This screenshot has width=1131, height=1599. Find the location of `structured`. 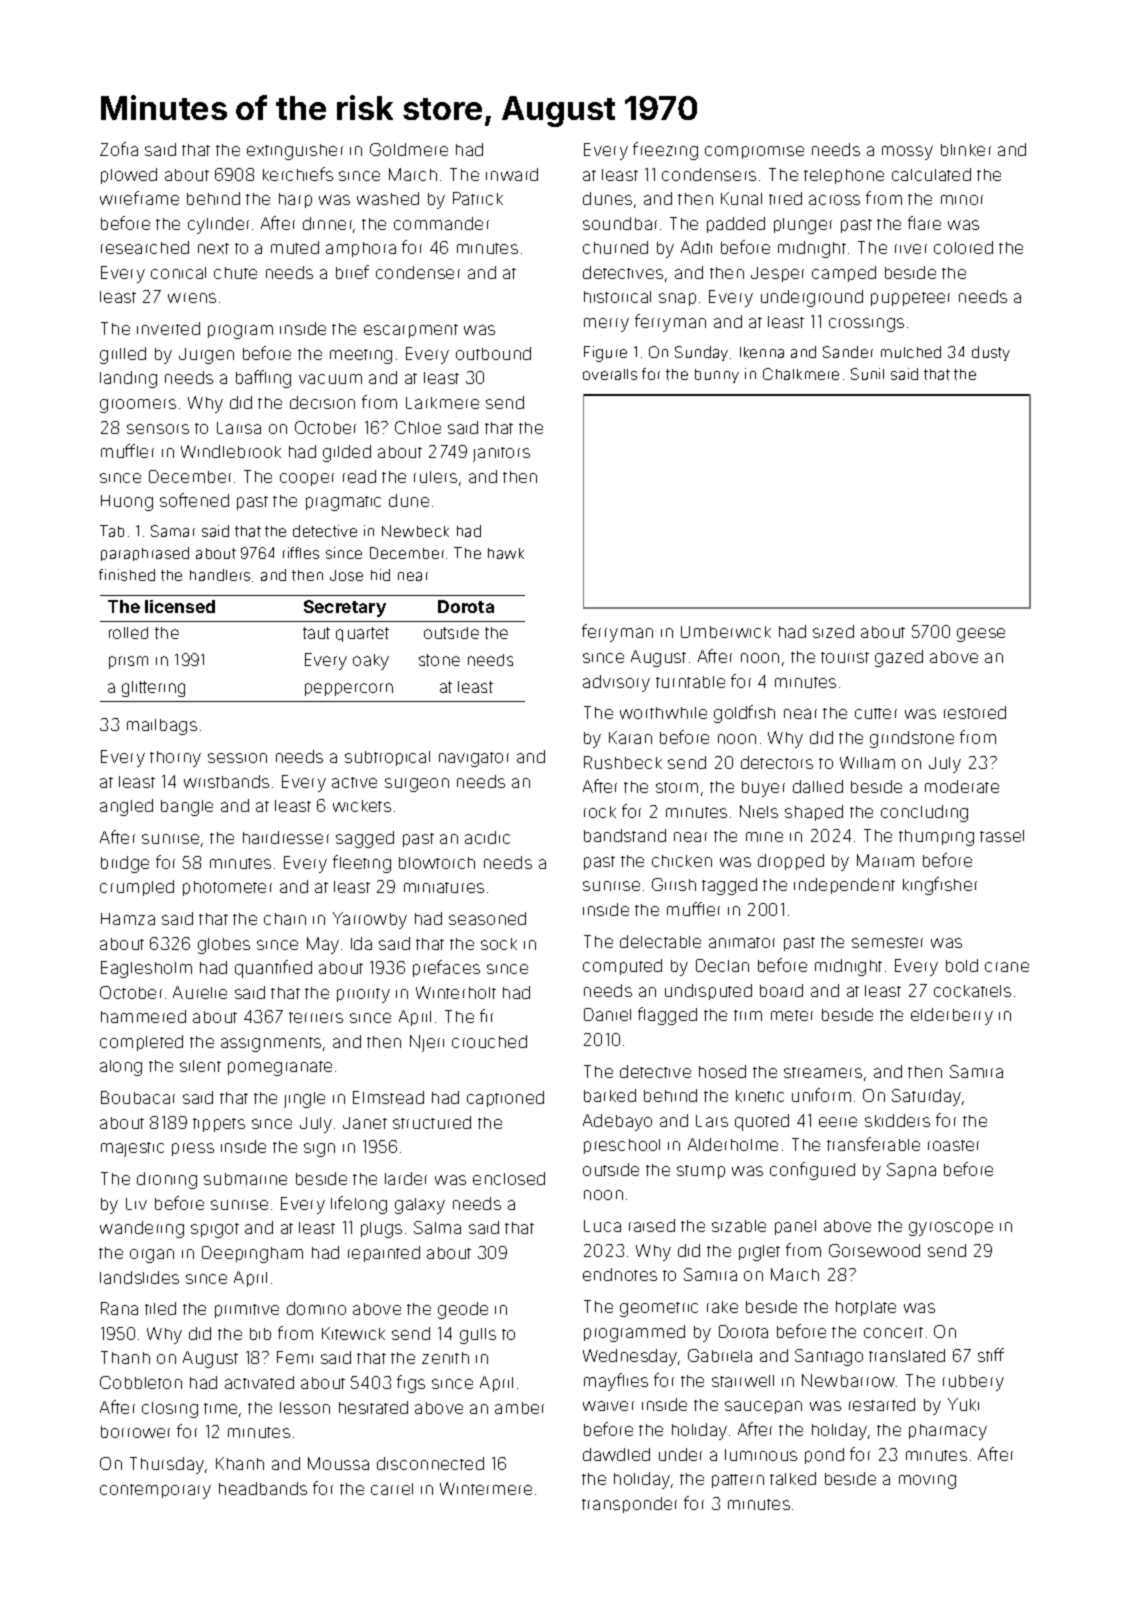

structured is located at coordinates (432, 1122).
